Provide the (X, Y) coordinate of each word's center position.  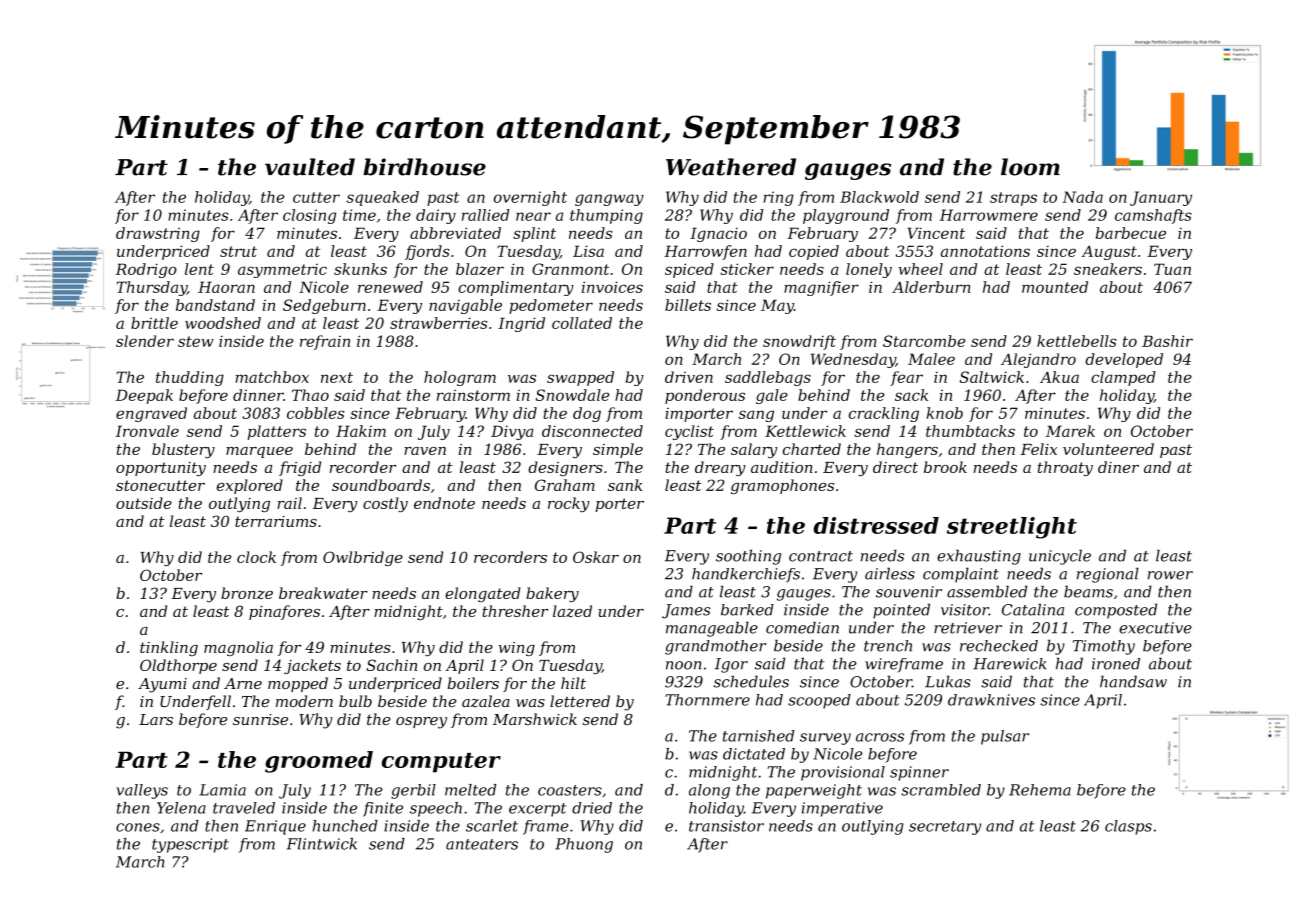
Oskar (596, 557)
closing (309, 216)
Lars (156, 719)
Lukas (948, 681)
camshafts (1153, 216)
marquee (259, 452)
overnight (530, 198)
